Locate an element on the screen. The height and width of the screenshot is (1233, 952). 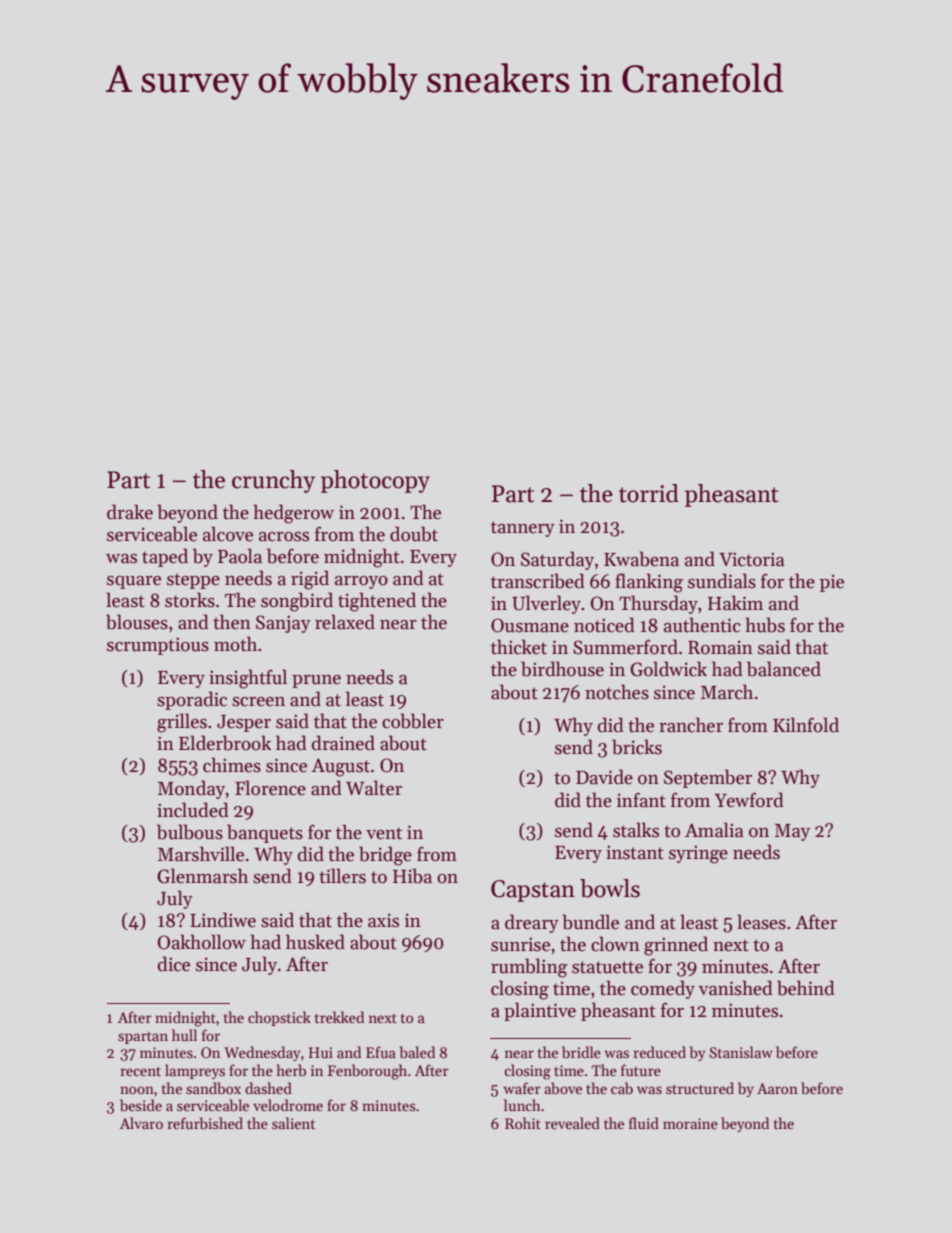
Wednesday is located at coordinates (262, 1053).
